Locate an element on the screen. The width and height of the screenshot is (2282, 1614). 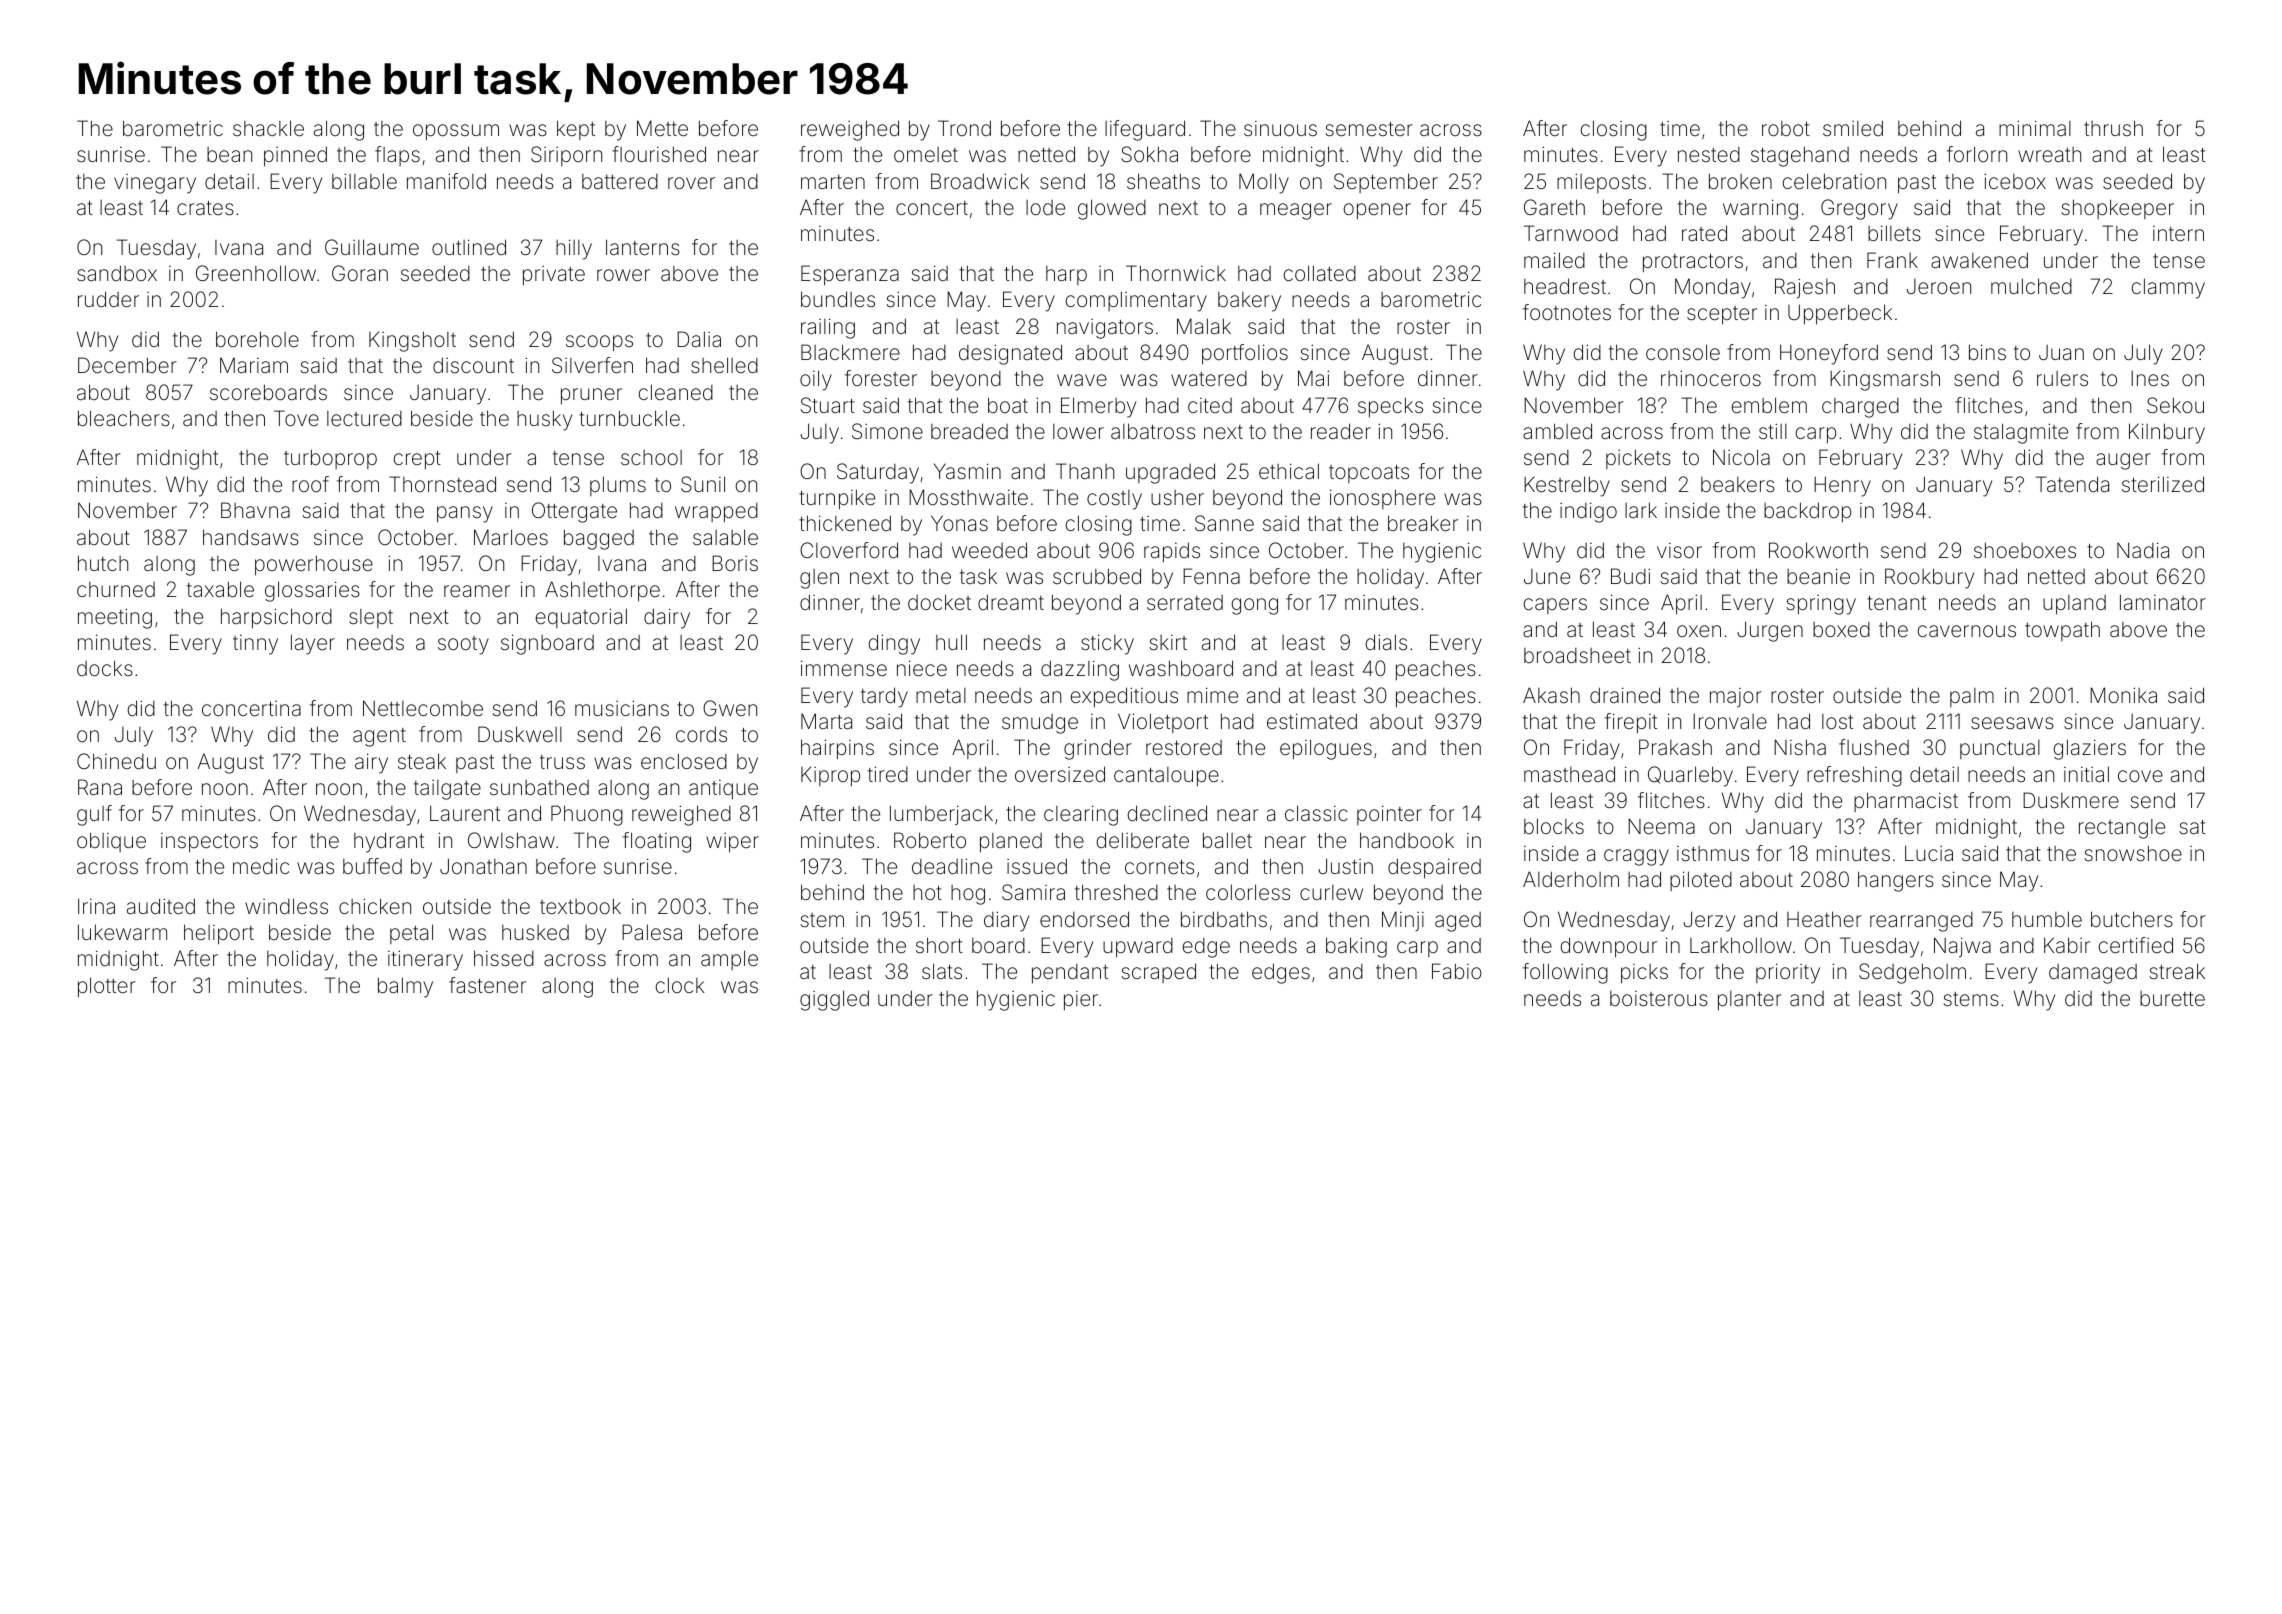
smiled is located at coordinates (1853, 128).
